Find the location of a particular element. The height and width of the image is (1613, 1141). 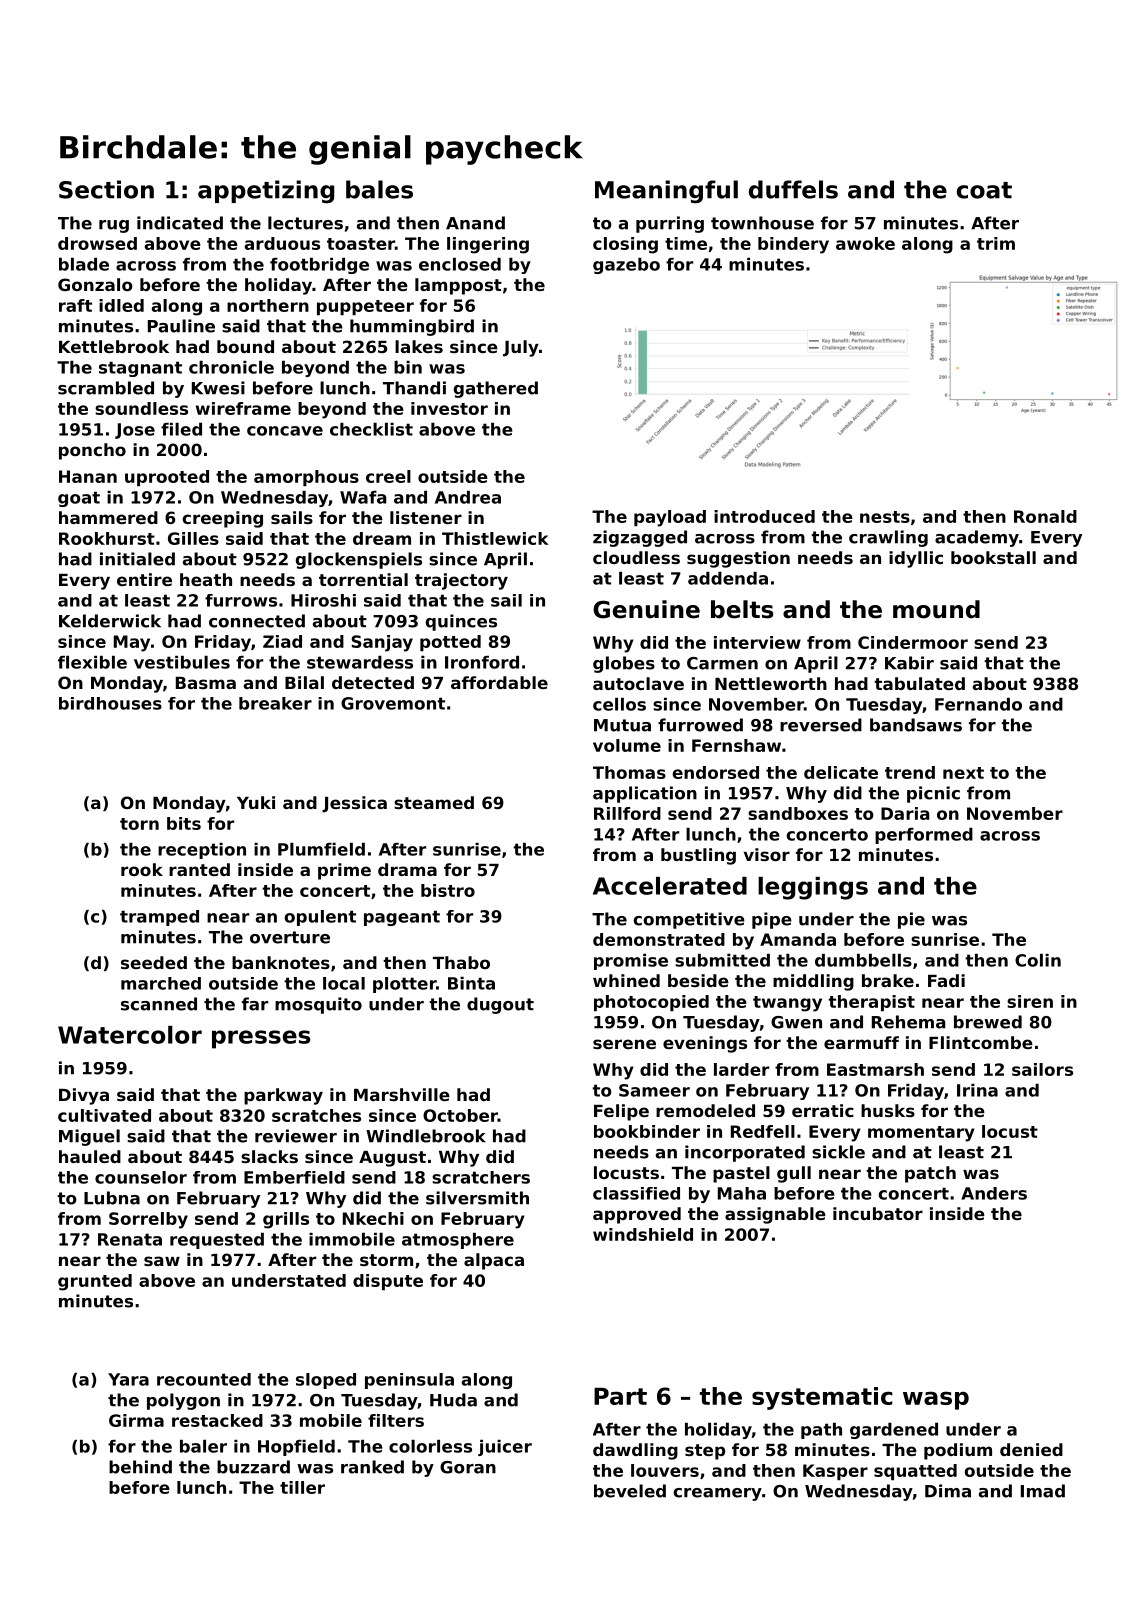

juicer is located at coordinates (505, 1448).
